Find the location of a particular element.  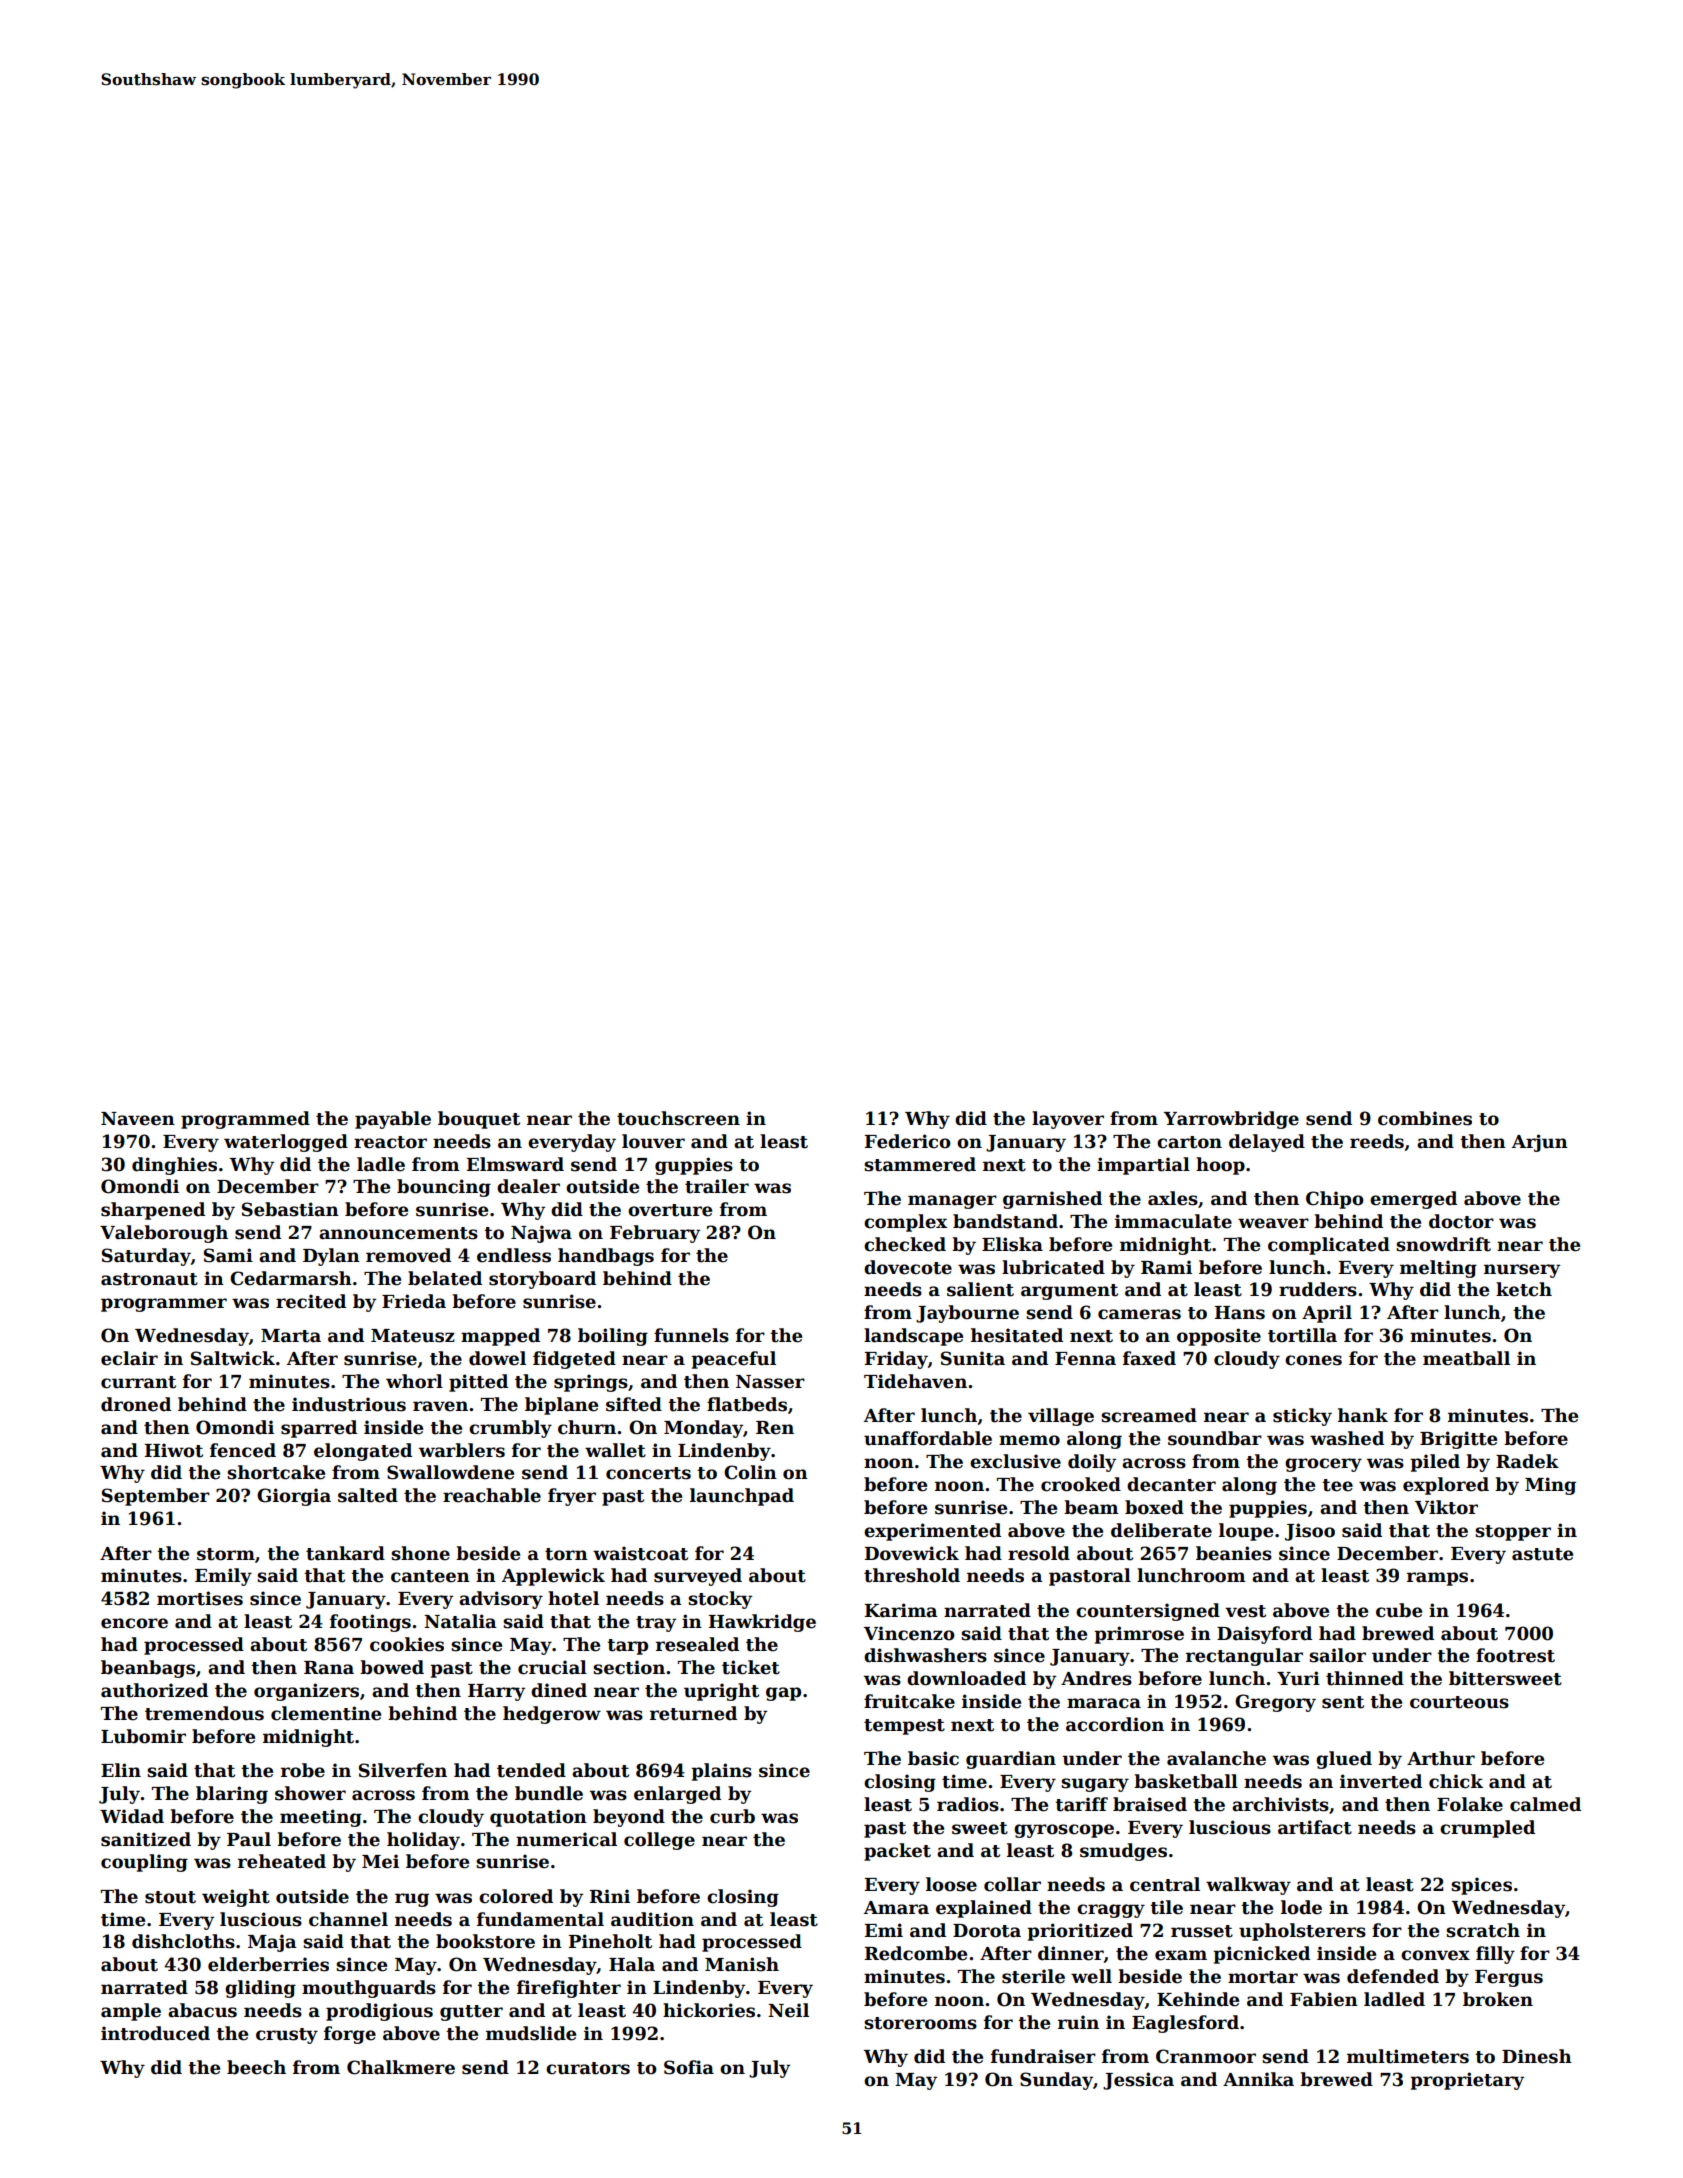

ticket is located at coordinates (751, 1667).
